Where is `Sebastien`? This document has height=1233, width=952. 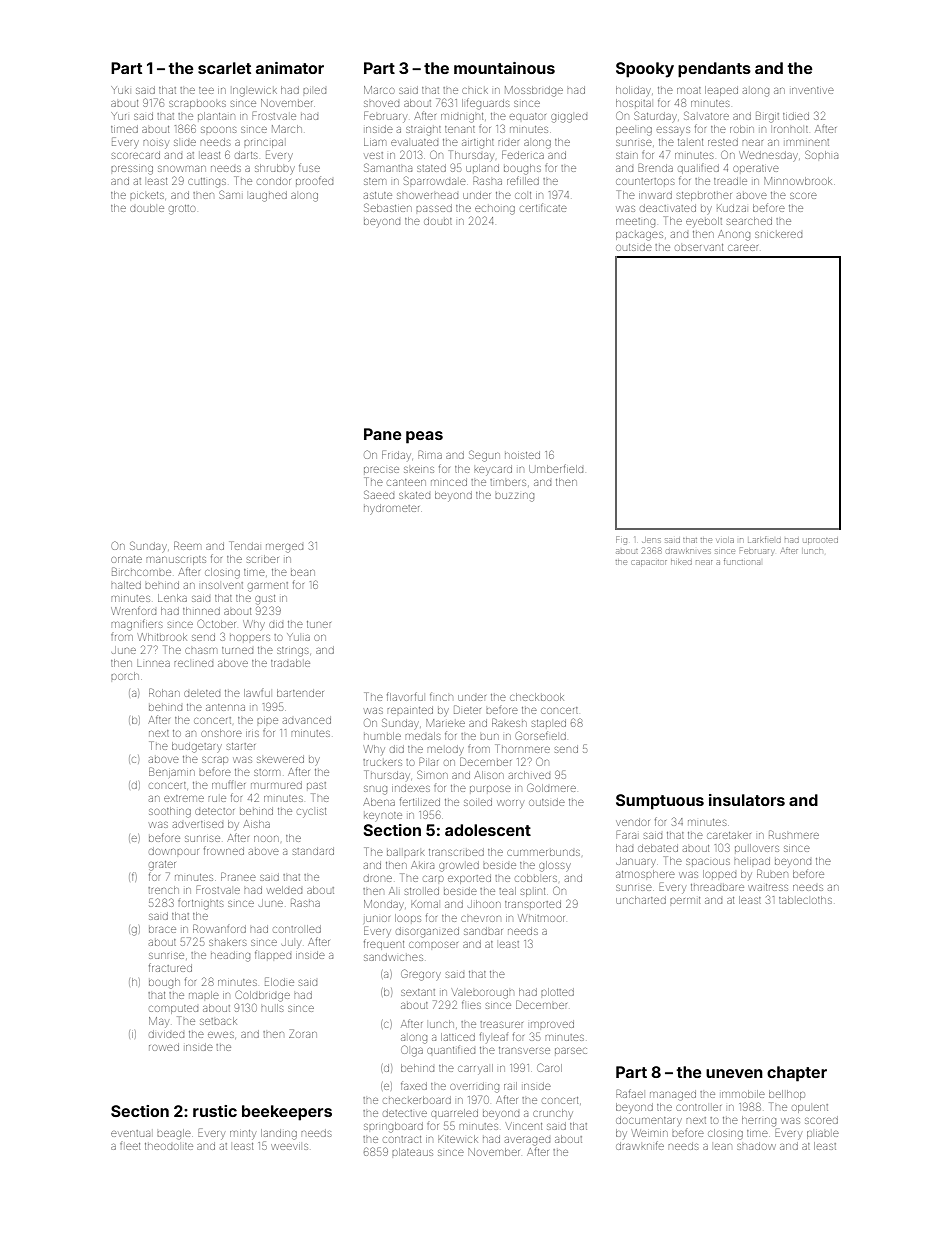 Sebastien is located at coordinates (387, 207).
